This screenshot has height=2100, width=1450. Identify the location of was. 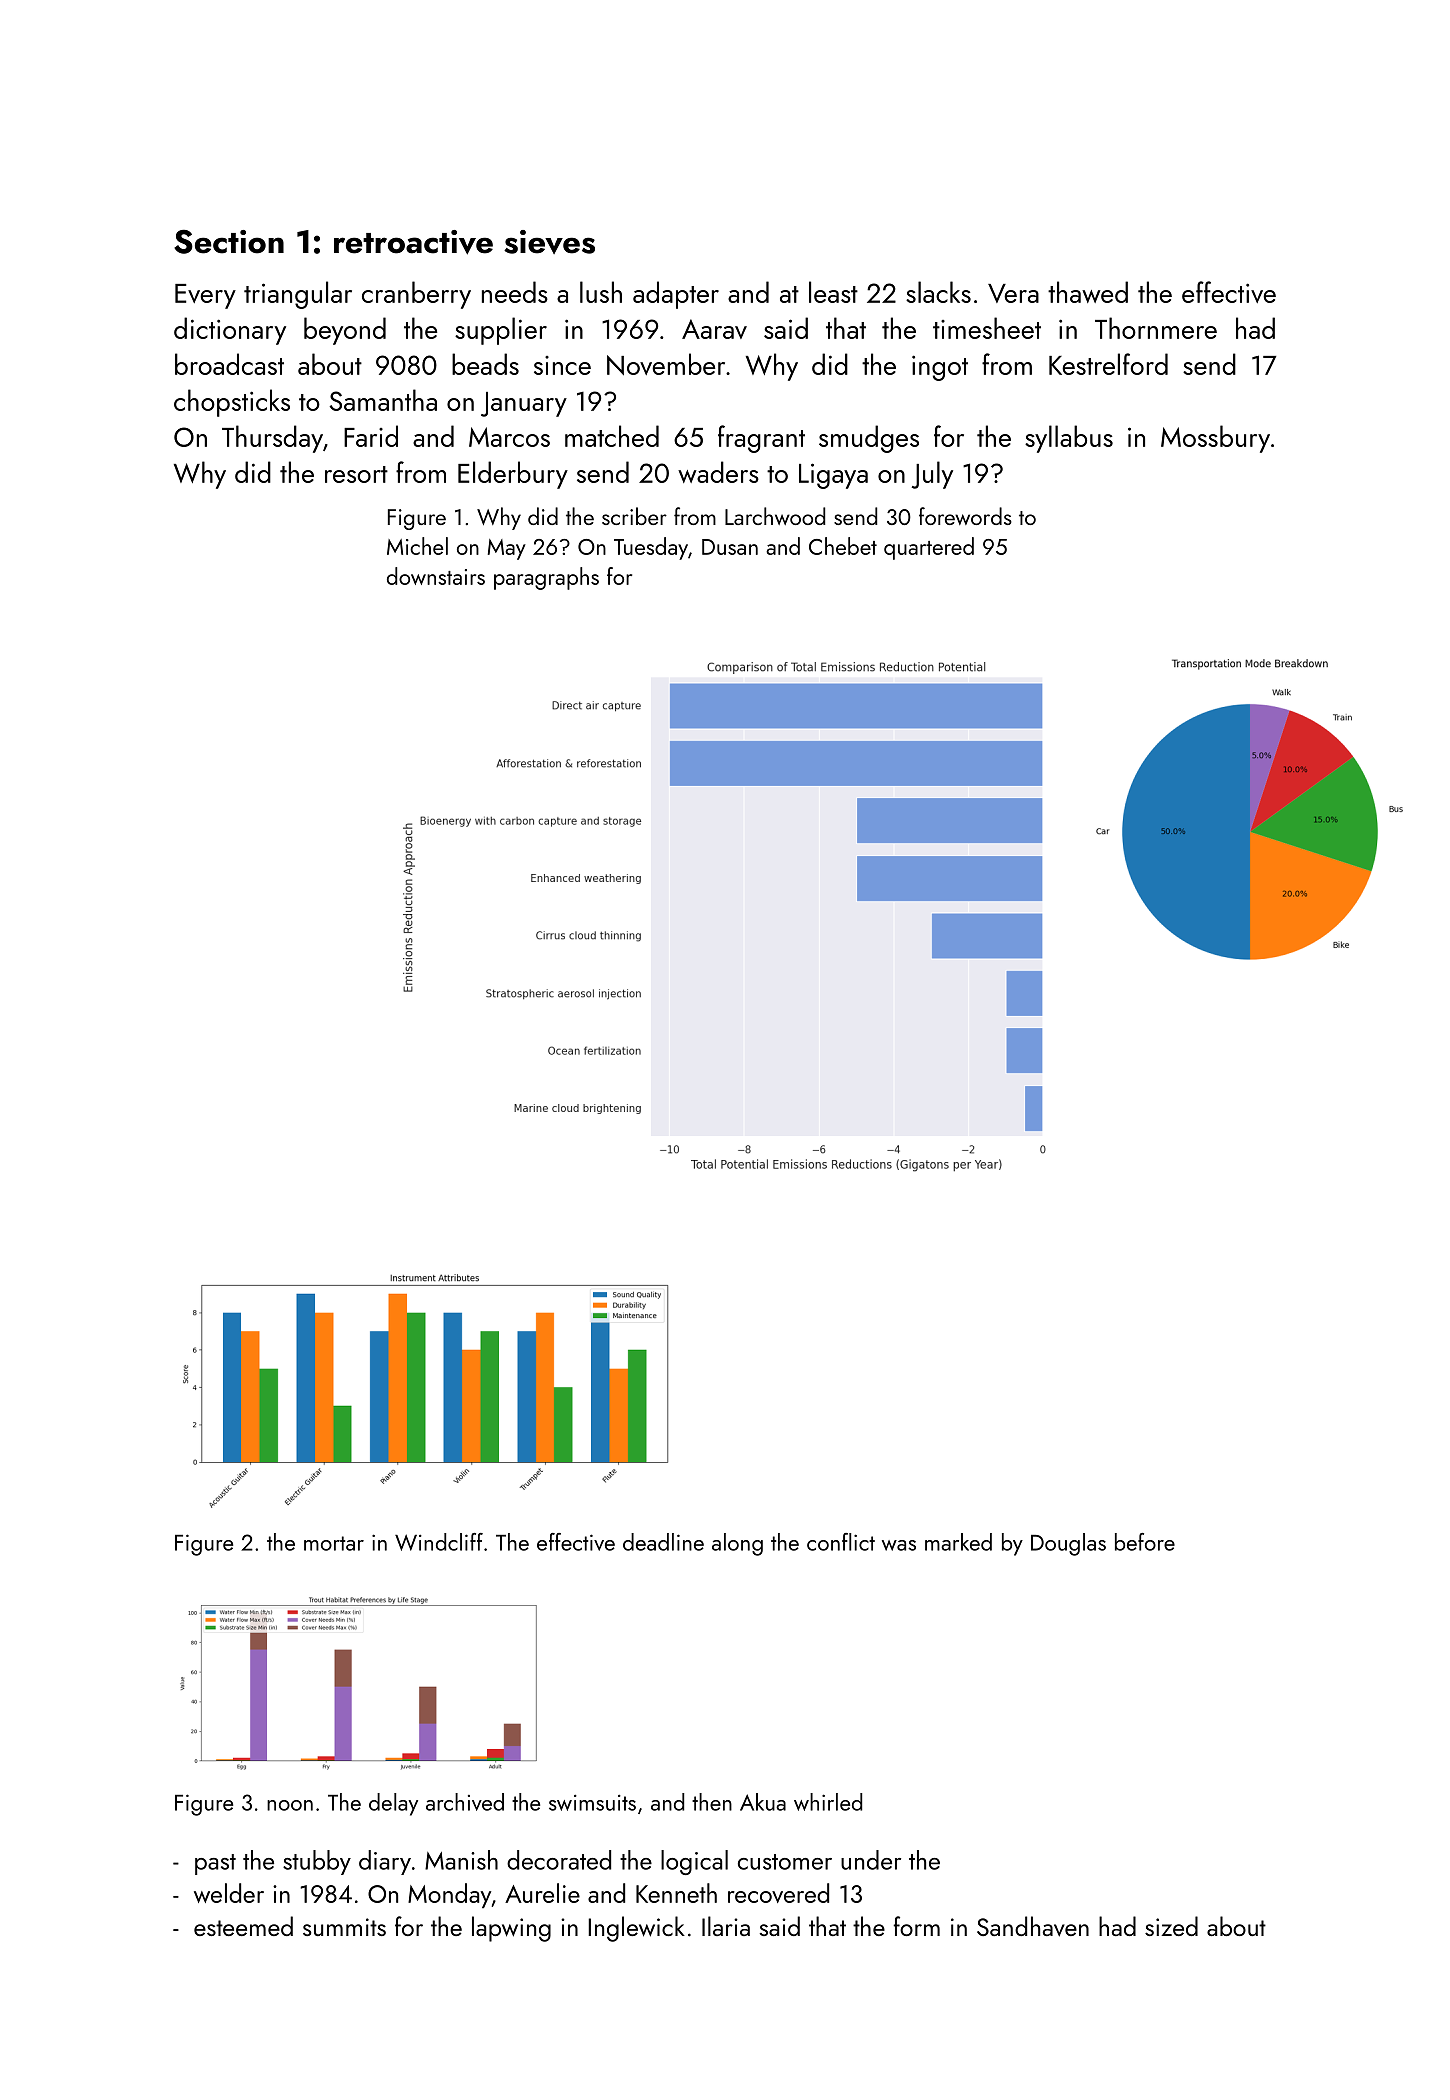
(899, 1545).
